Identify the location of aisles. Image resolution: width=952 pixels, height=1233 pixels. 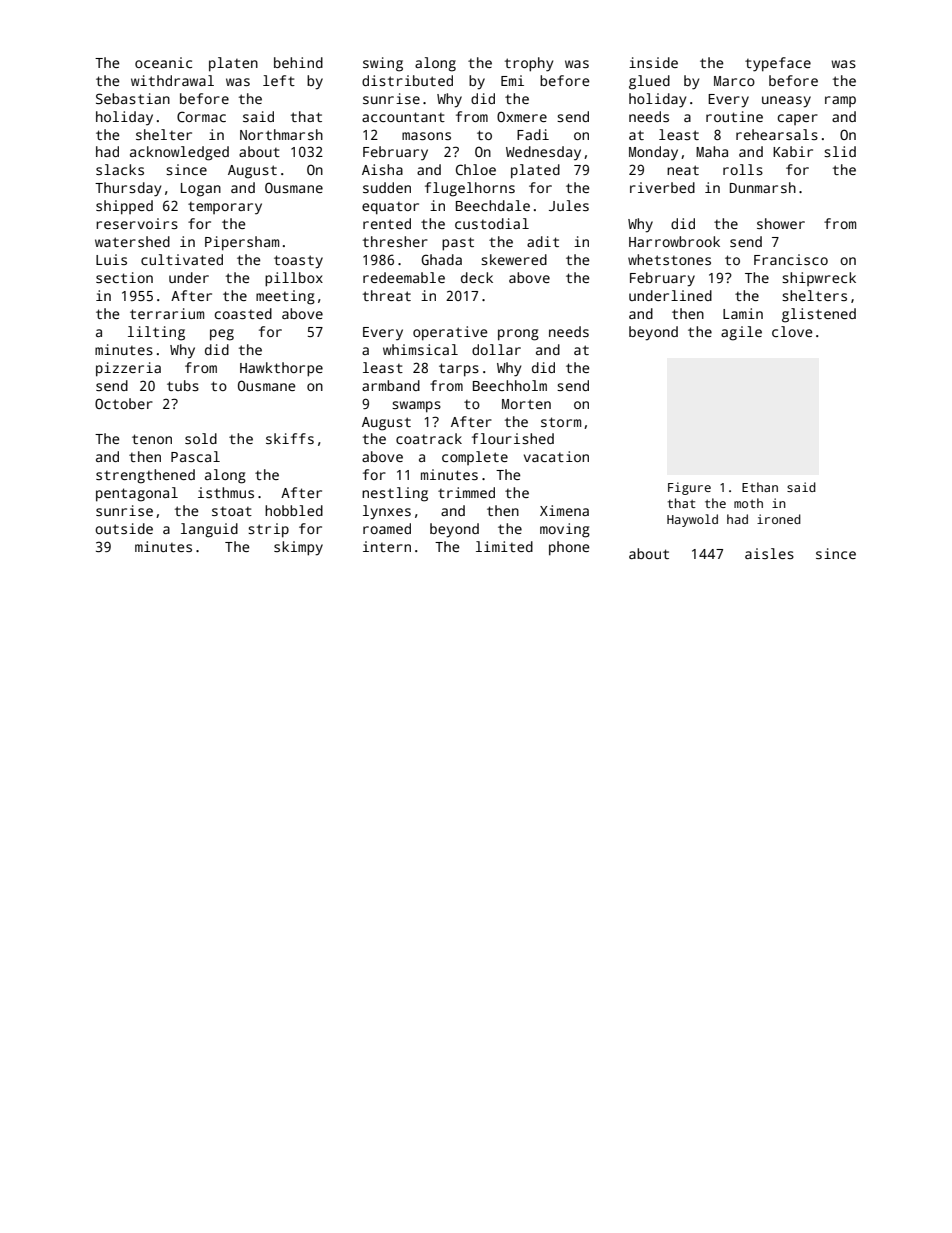
(769, 553).
